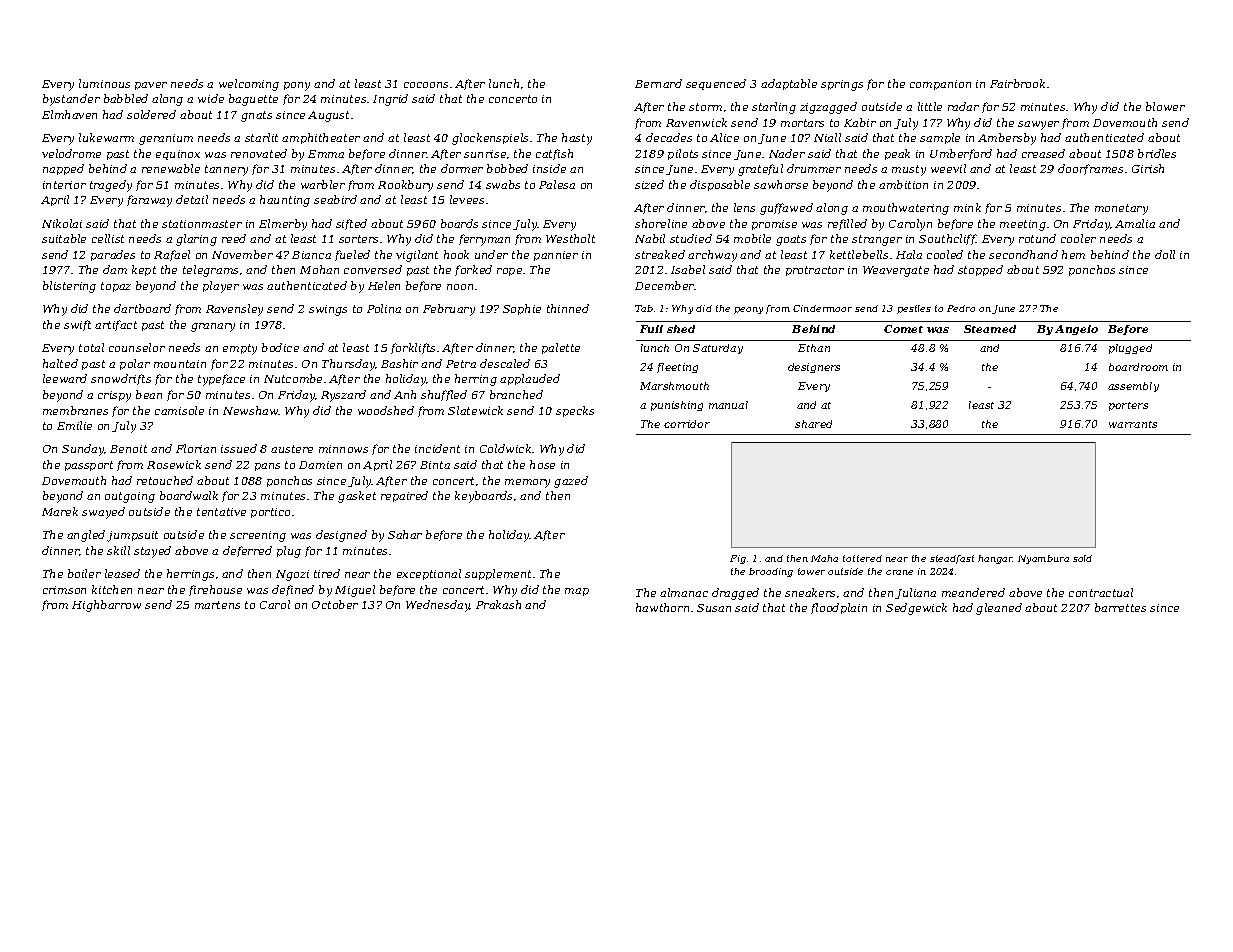 Image resolution: width=1233 pixels, height=952 pixels. I want to click on warrants, so click(1133, 424).
